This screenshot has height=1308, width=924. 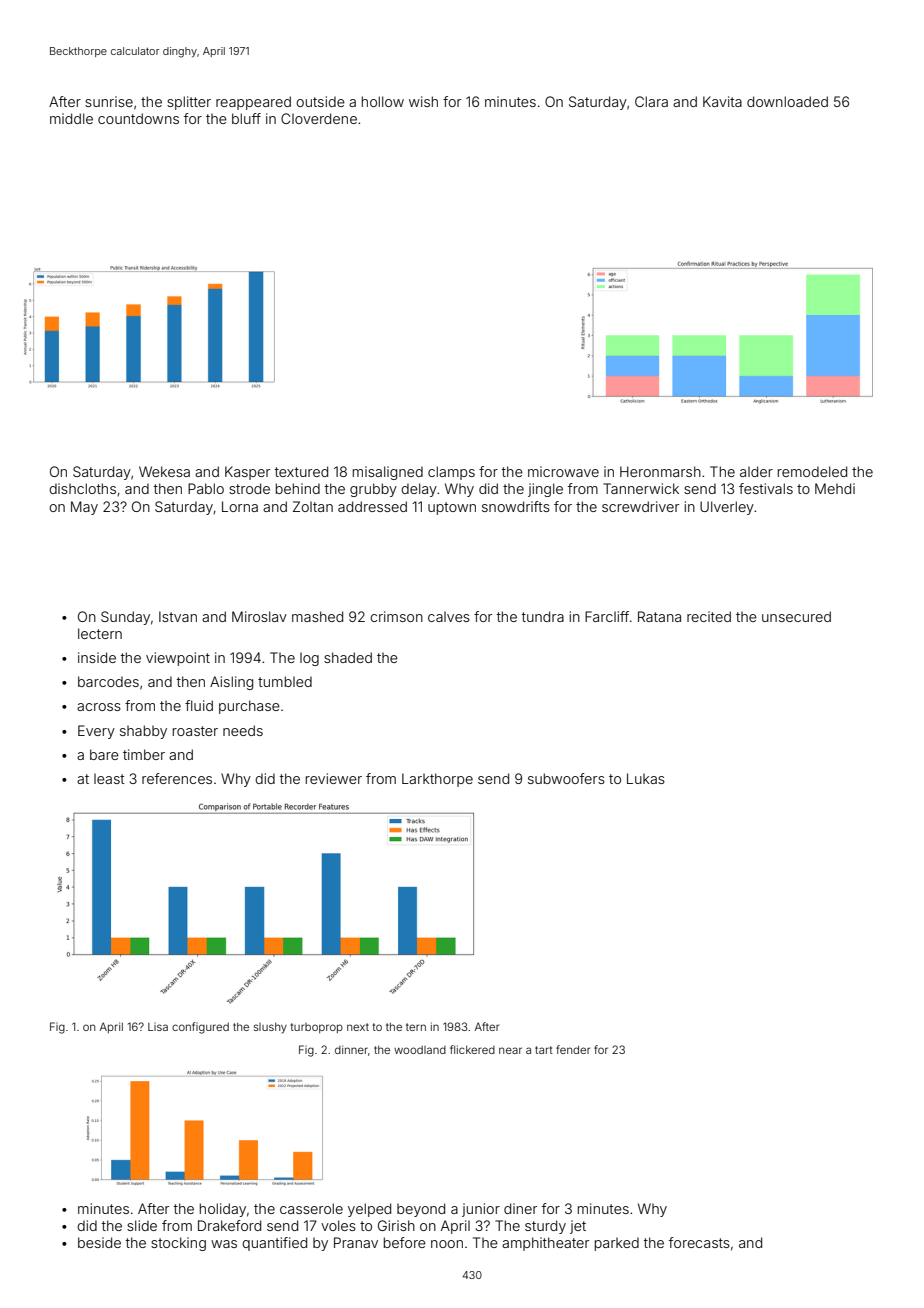 I want to click on subwoofers, so click(x=566, y=778).
